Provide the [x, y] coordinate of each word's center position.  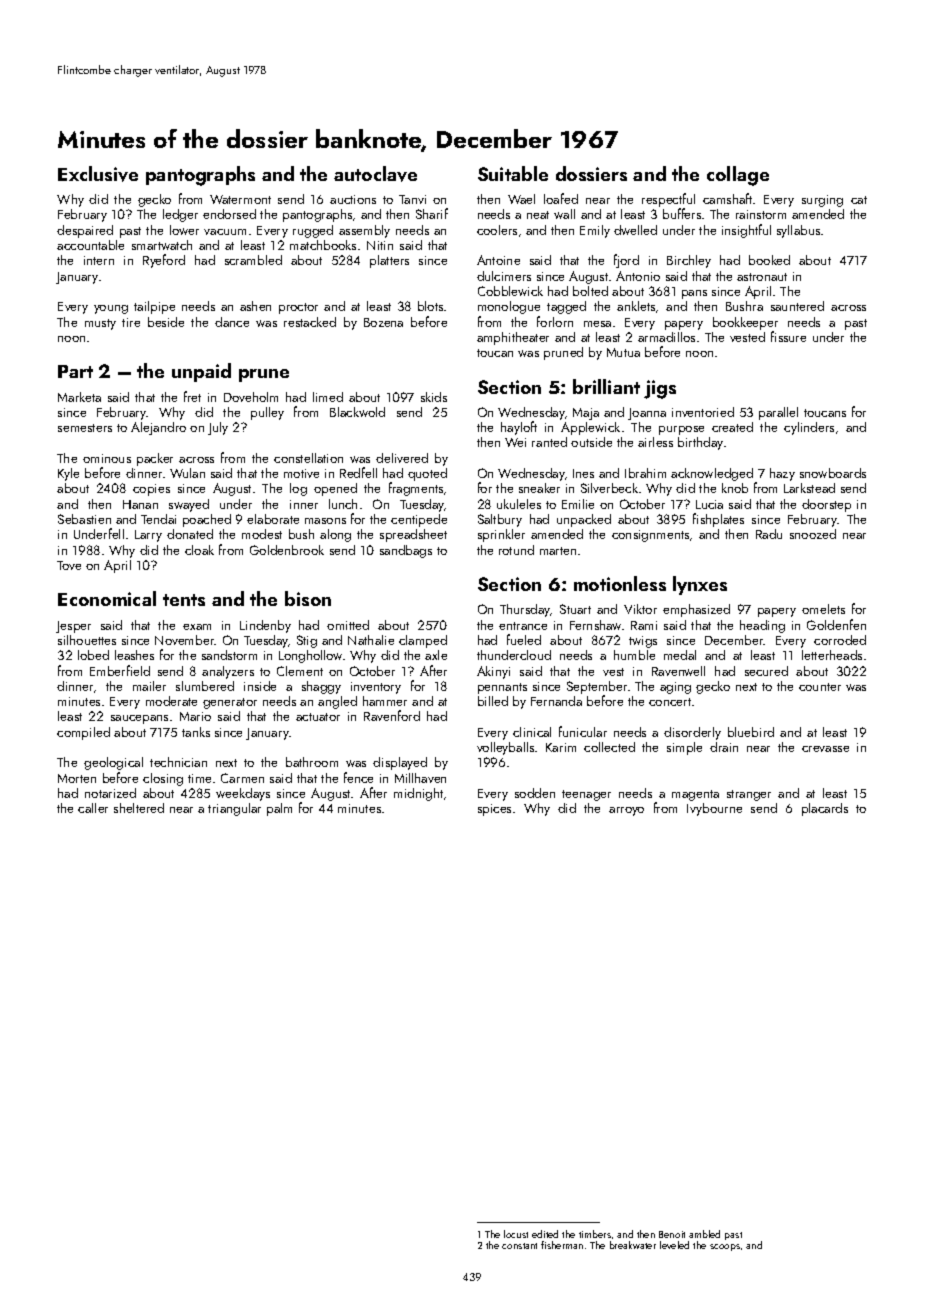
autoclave [375, 174]
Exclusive [98, 174]
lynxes [700, 585]
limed [328, 397]
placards [825, 809]
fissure [788, 336]
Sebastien [84, 519]
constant [519, 1246]
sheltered [139, 808]
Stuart [575, 609]
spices [494, 810]
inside [260, 686]
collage [738, 176]
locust [516, 1234]
